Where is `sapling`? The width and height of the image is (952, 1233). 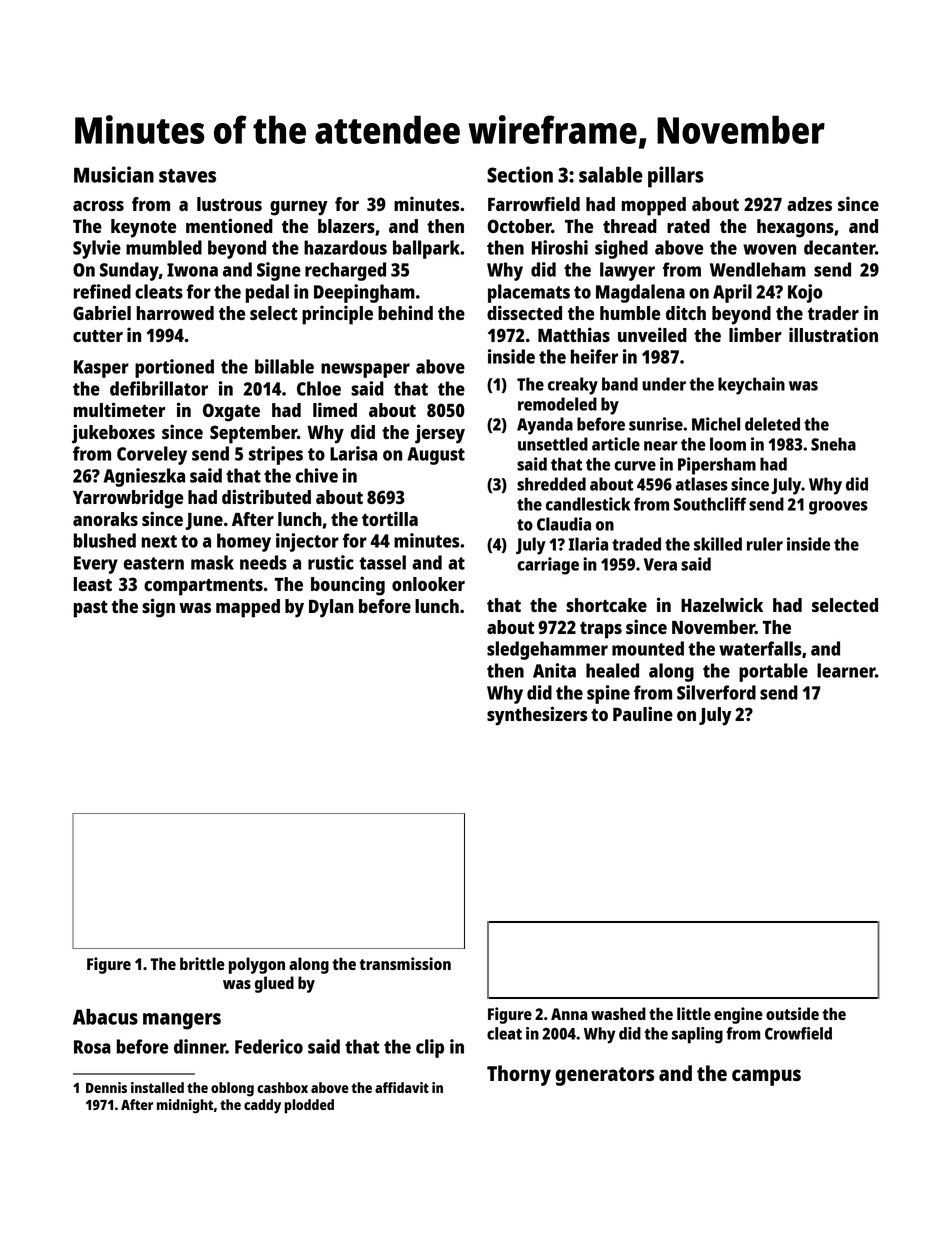 sapling is located at coordinates (697, 1035).
